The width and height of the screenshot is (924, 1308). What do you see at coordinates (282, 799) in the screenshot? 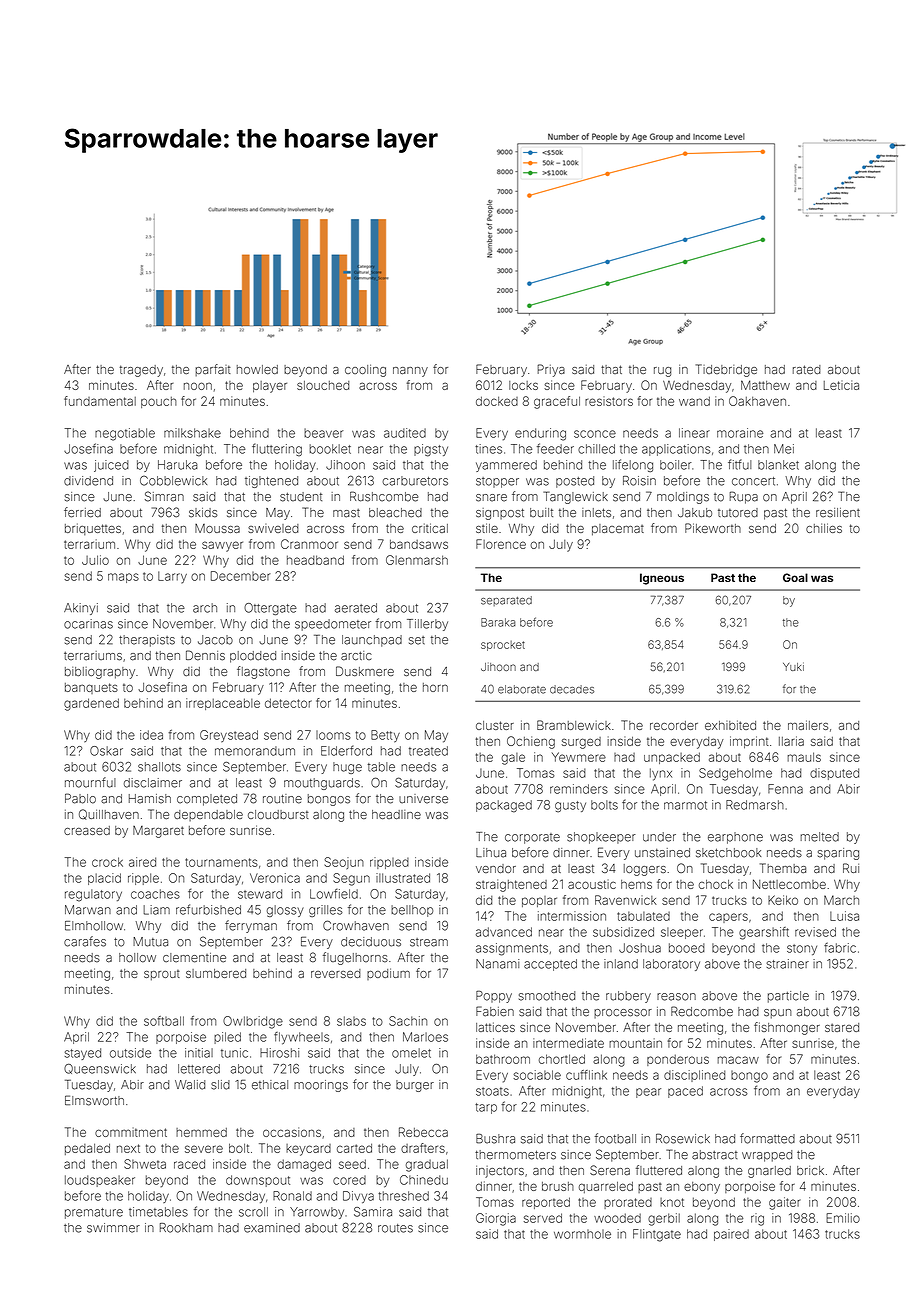
I see `routine` at bounding box center [282, 799].
